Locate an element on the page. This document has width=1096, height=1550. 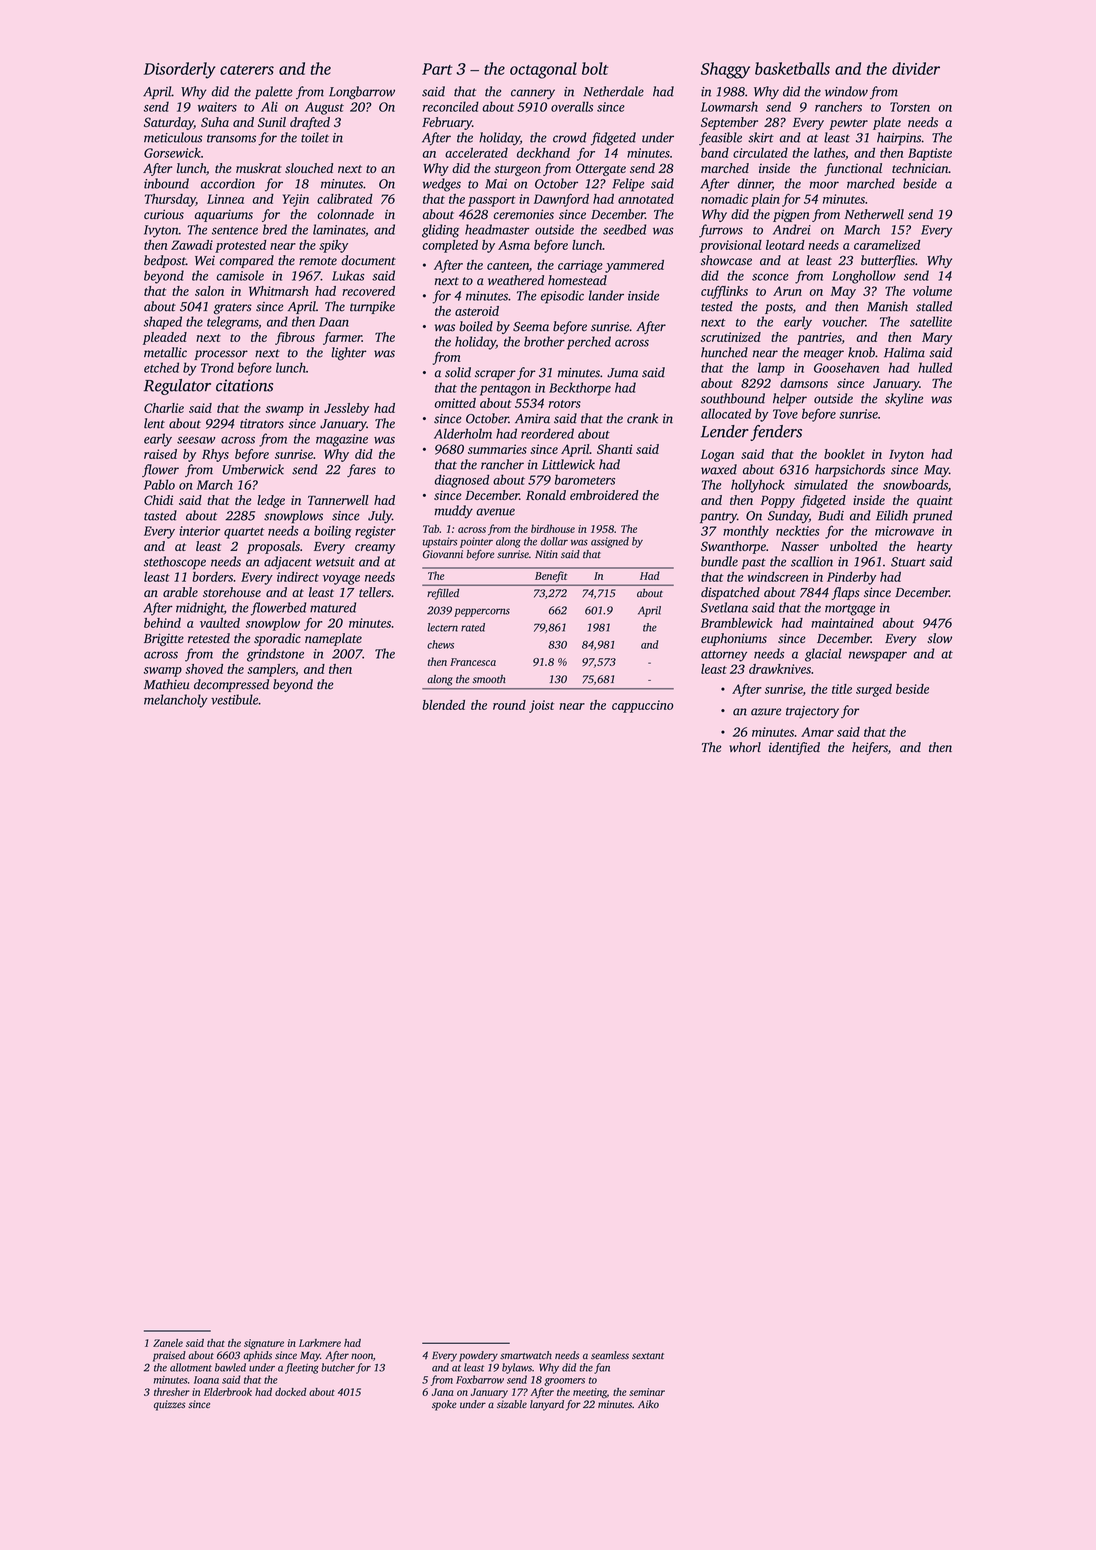
divider is located at coordinates (916, 68).
